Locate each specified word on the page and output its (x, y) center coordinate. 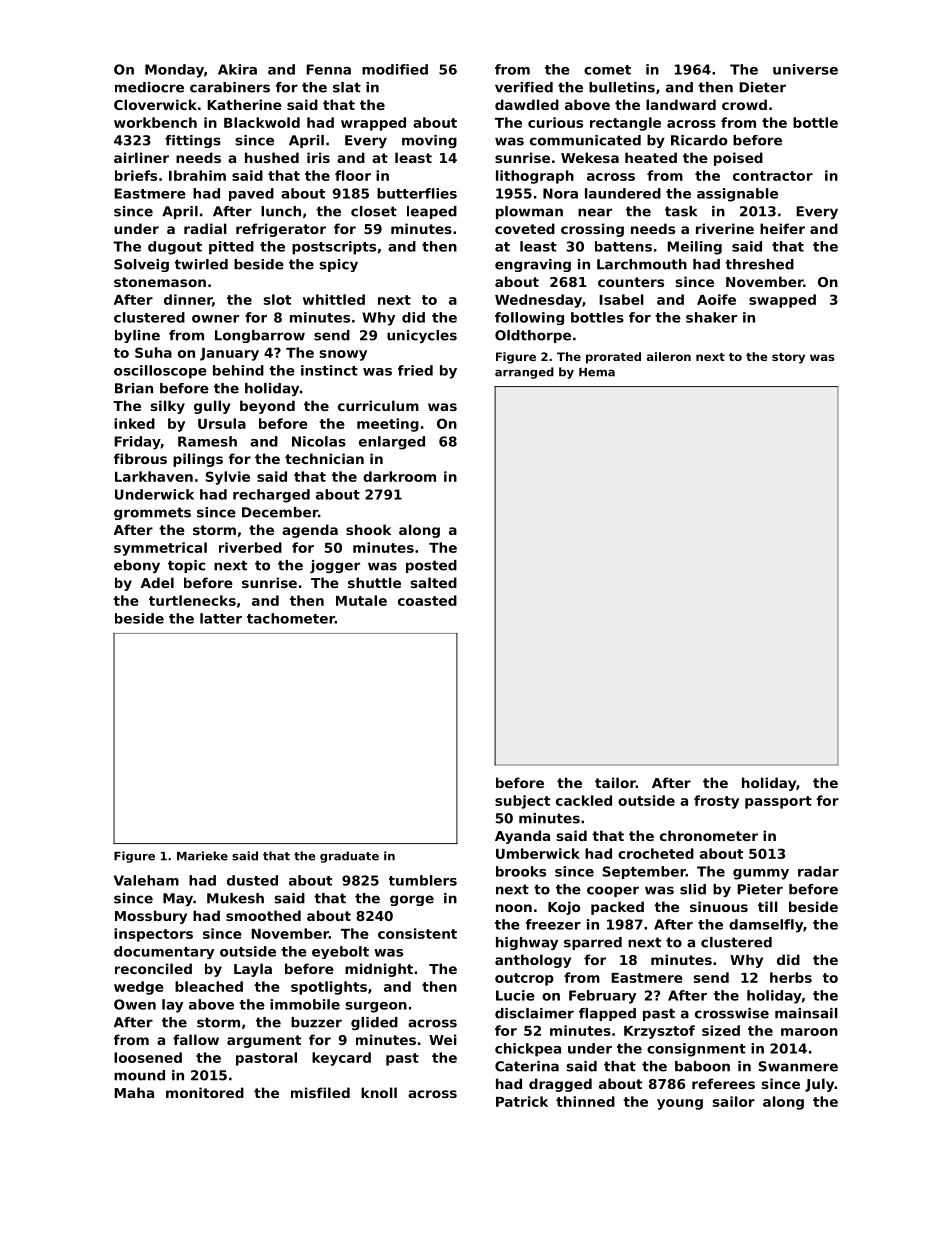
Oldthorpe (533, 336)
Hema (597, 372)
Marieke (202, 856)
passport (778, 802)
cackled (584, 800)
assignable (737, 195)
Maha (134, 1092)
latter (221, 618)
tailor (615, 782)
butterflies (417, 193)
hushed (272, 157)
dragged (560, 1085)
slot (277, 299)
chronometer (709, 835)
